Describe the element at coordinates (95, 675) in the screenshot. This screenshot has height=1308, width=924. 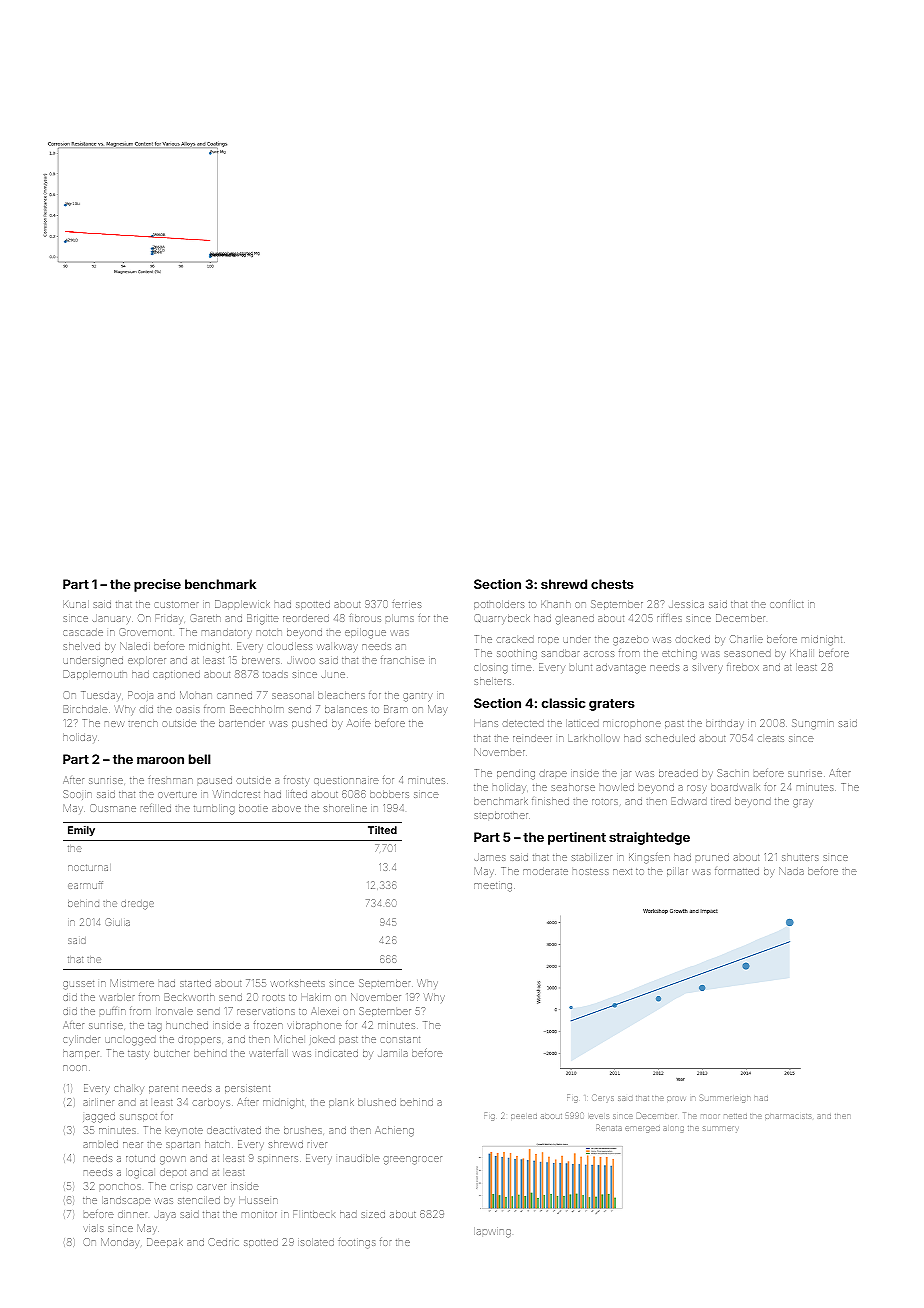
I see `Dapplemouth` at that location.
